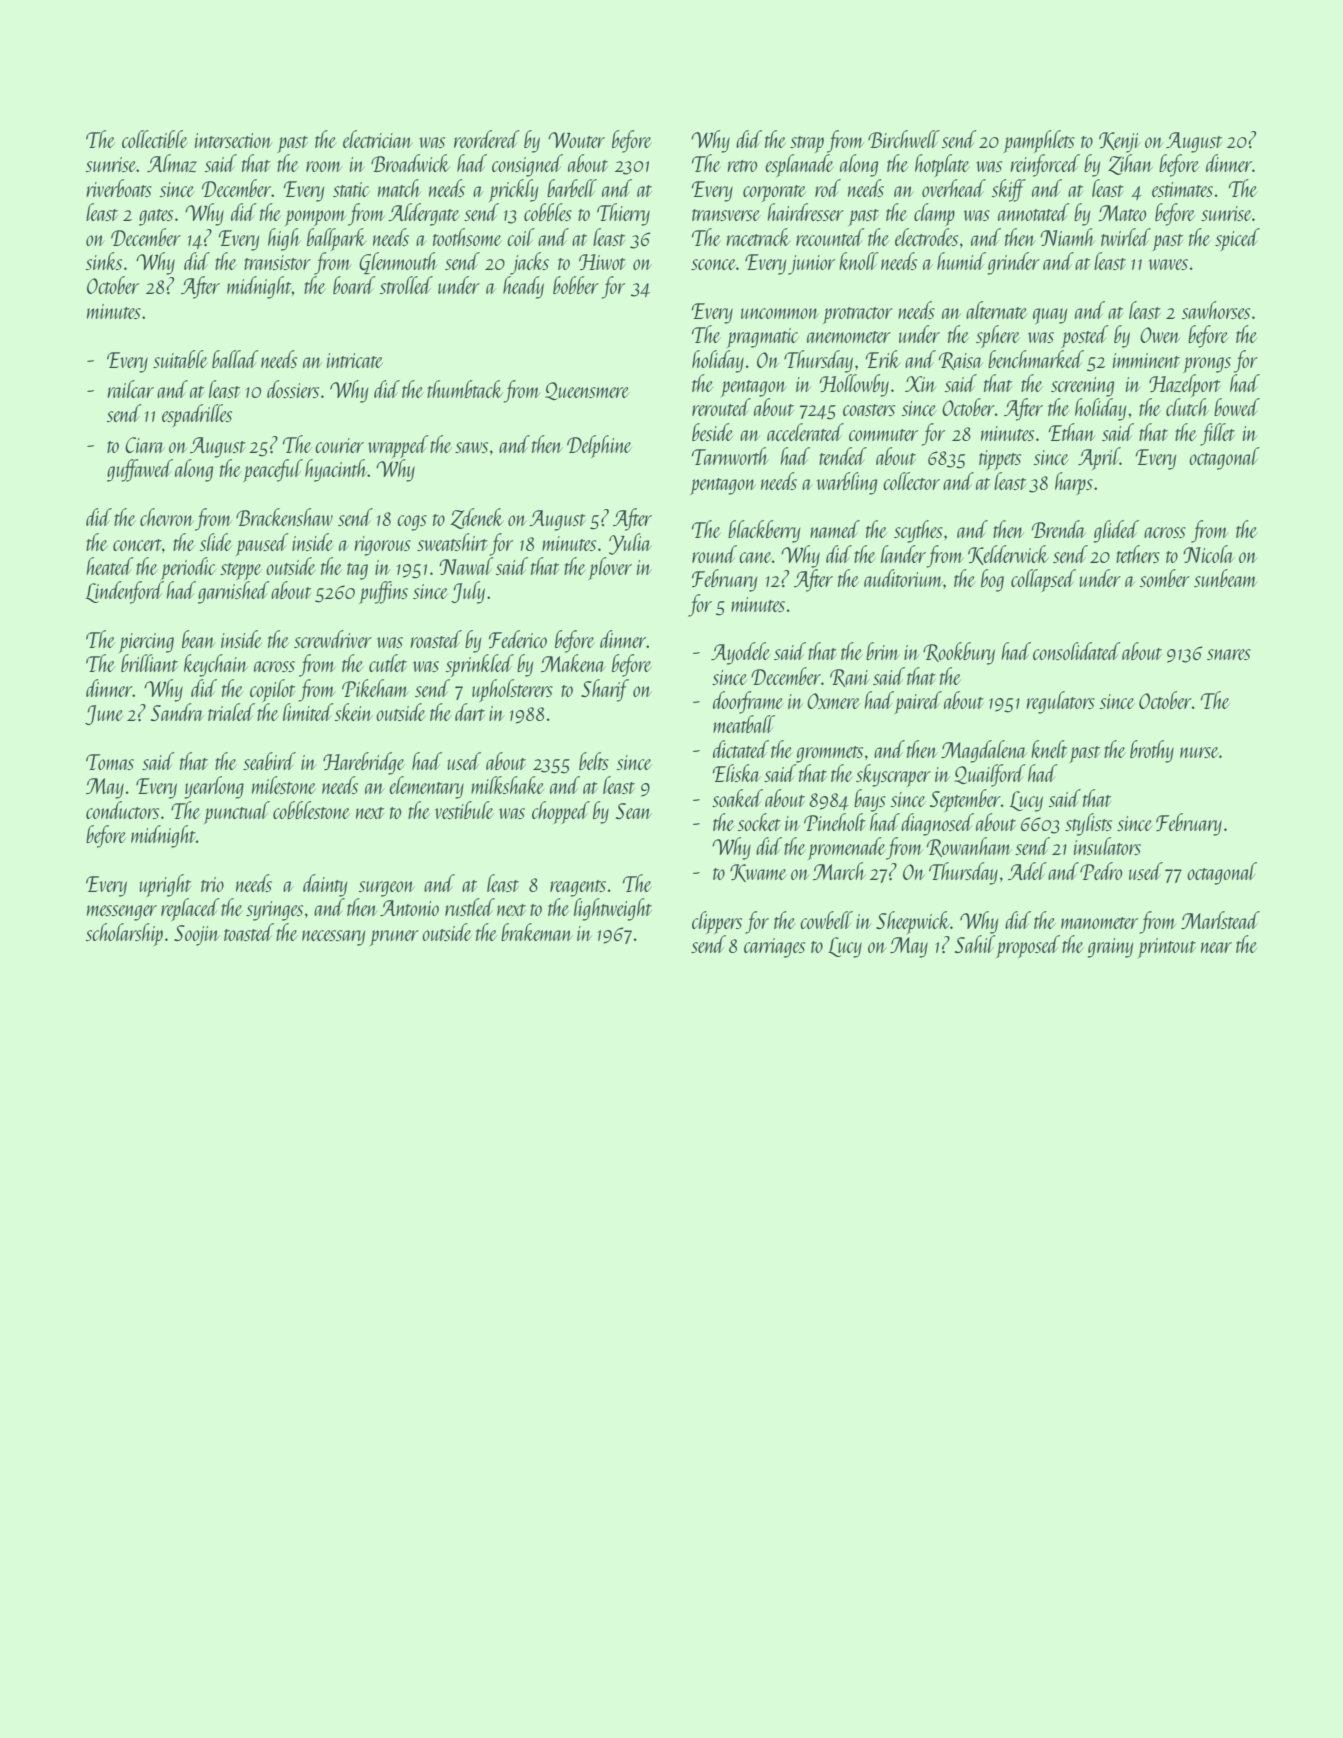  What do you see at coordinates (961, 261) in the screenshot?
I see `humid` at bounding box center [961, 261].
